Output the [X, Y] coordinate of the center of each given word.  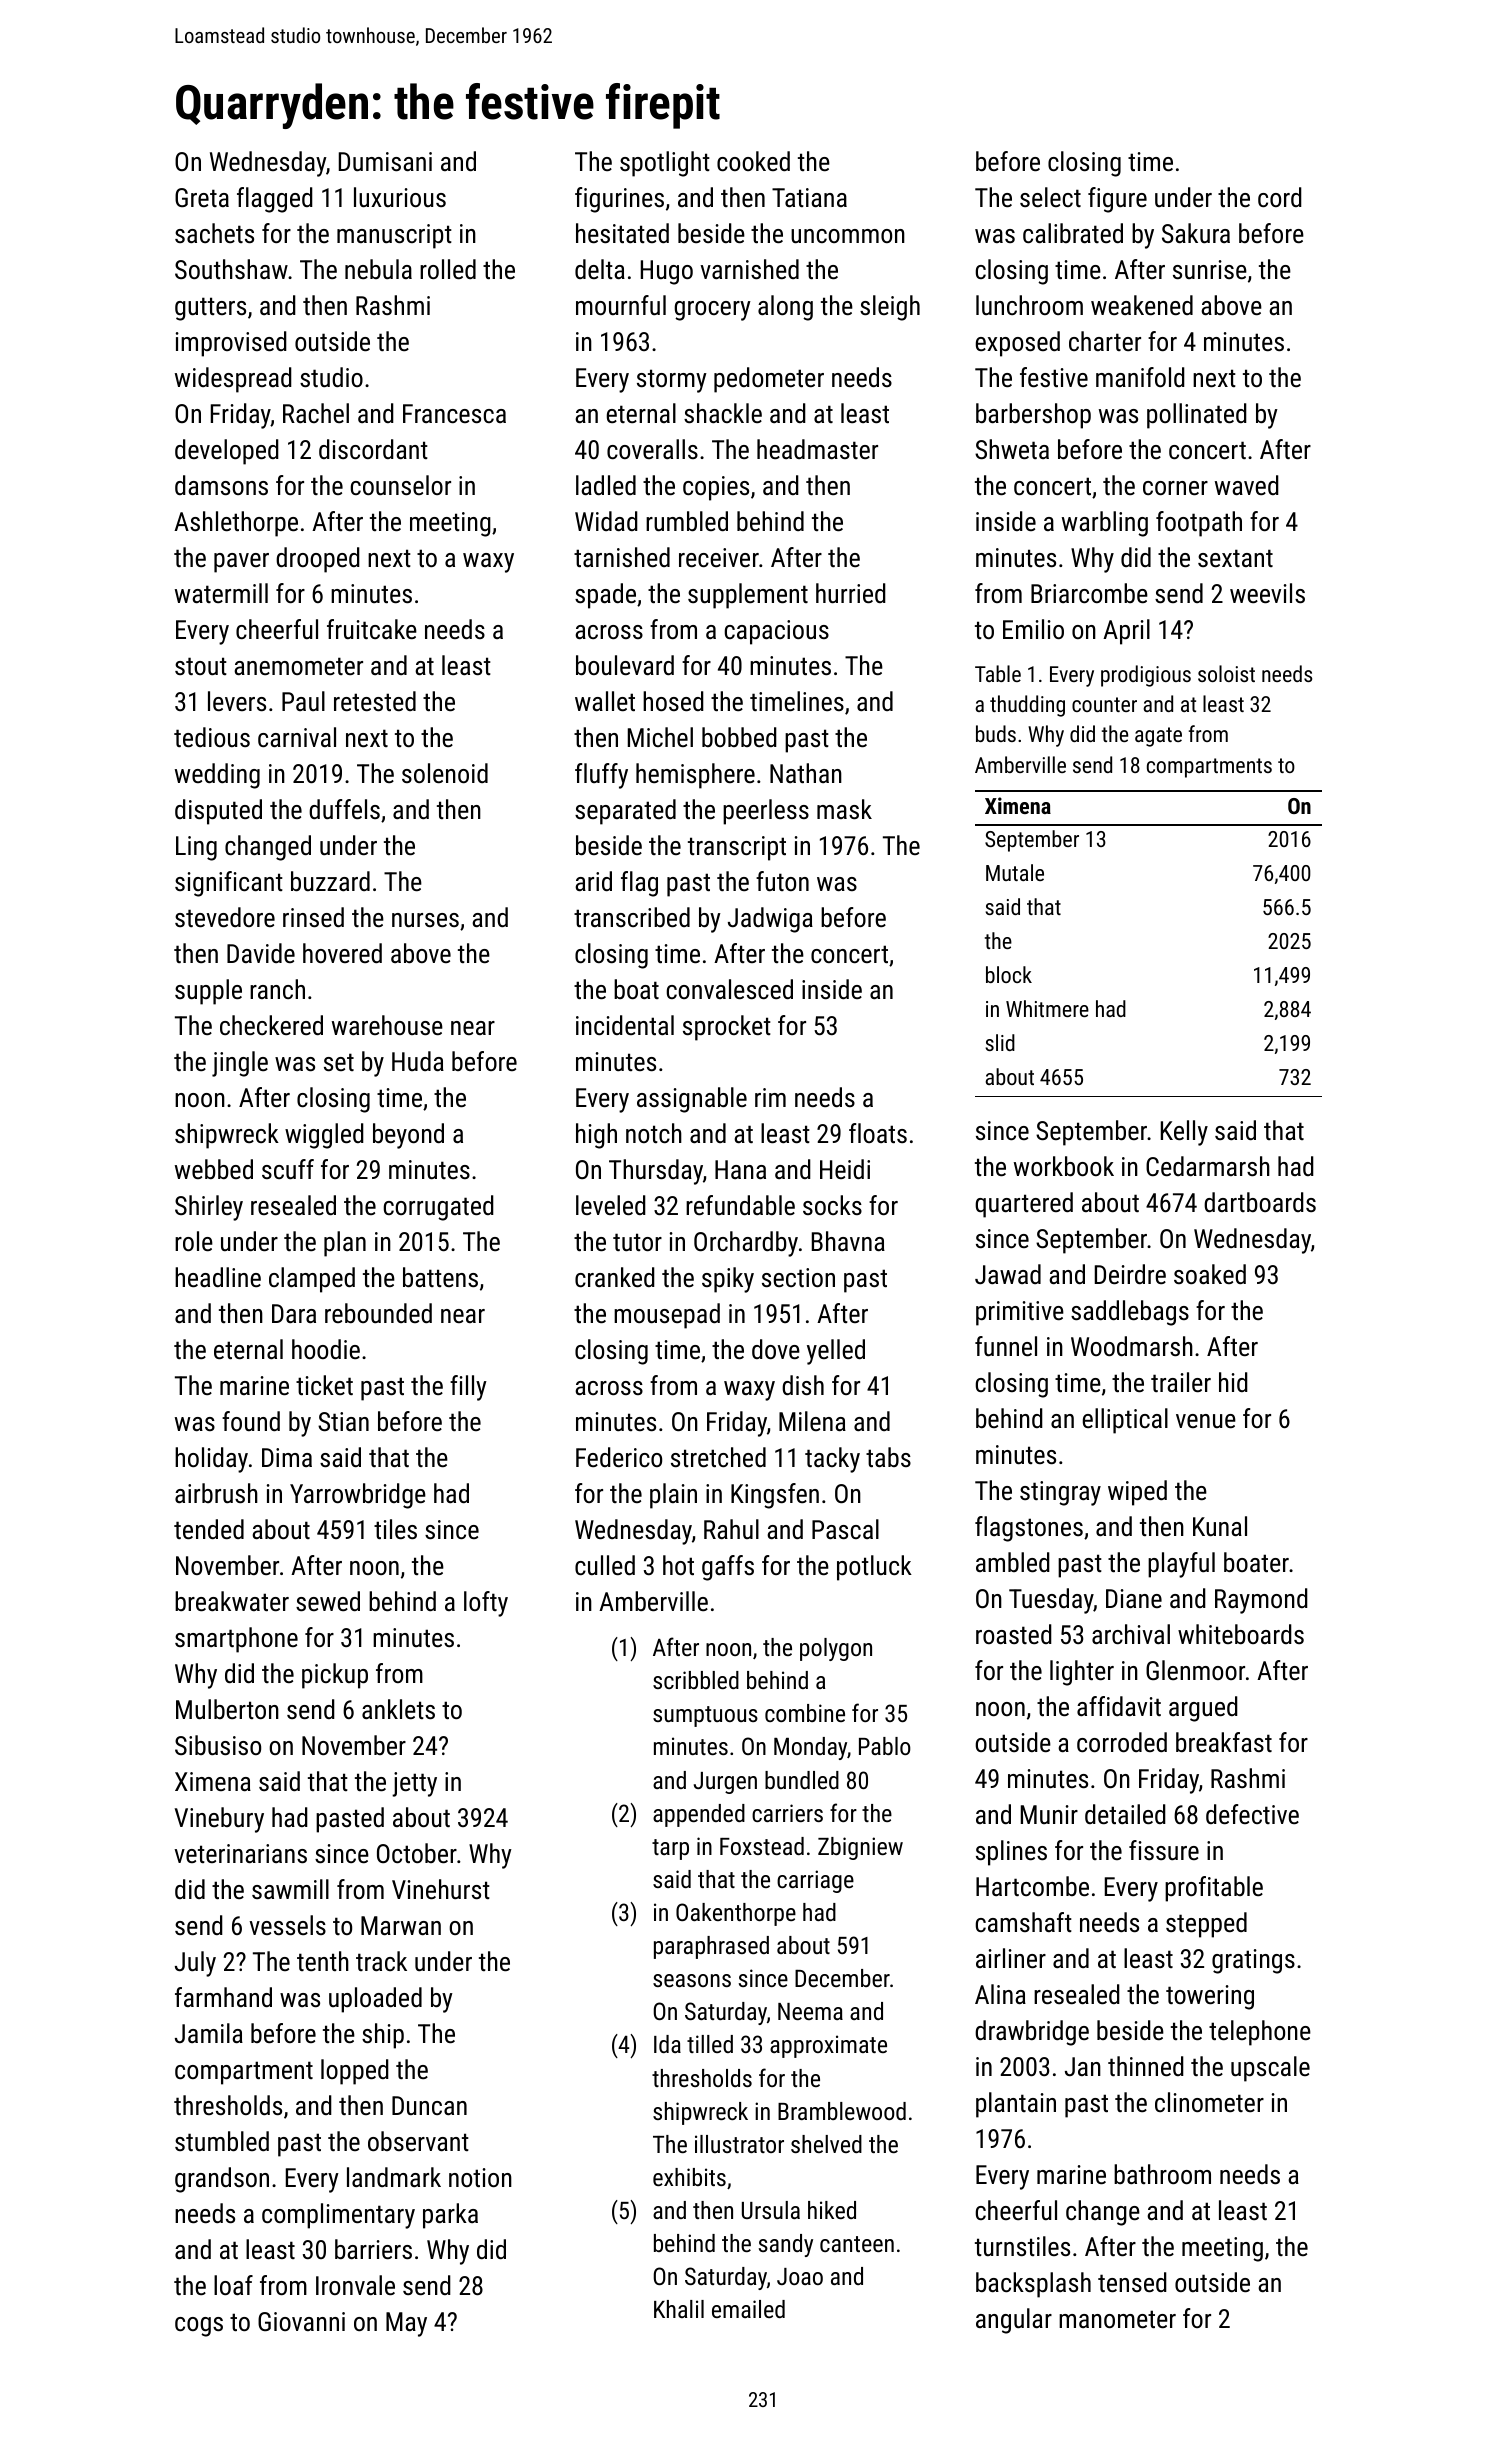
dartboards [1260, 1202]
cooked [753, 161]
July [195, 1964]
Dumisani [385, 161]
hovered [342, 953]
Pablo [885, 1746]
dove [776, 1349]
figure [1117, 200]
